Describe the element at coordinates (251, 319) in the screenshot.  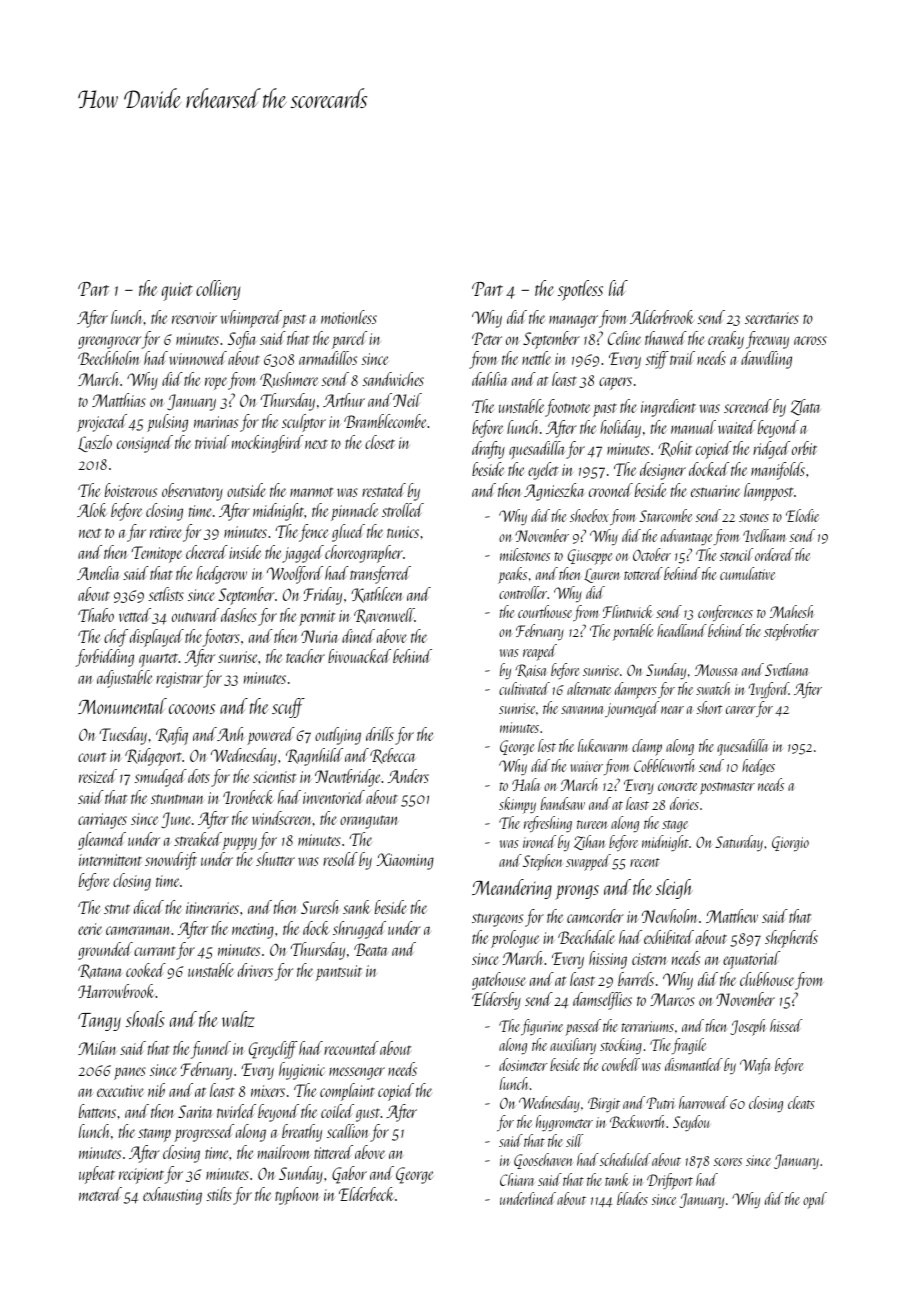
I see `whimpered` at that location.
